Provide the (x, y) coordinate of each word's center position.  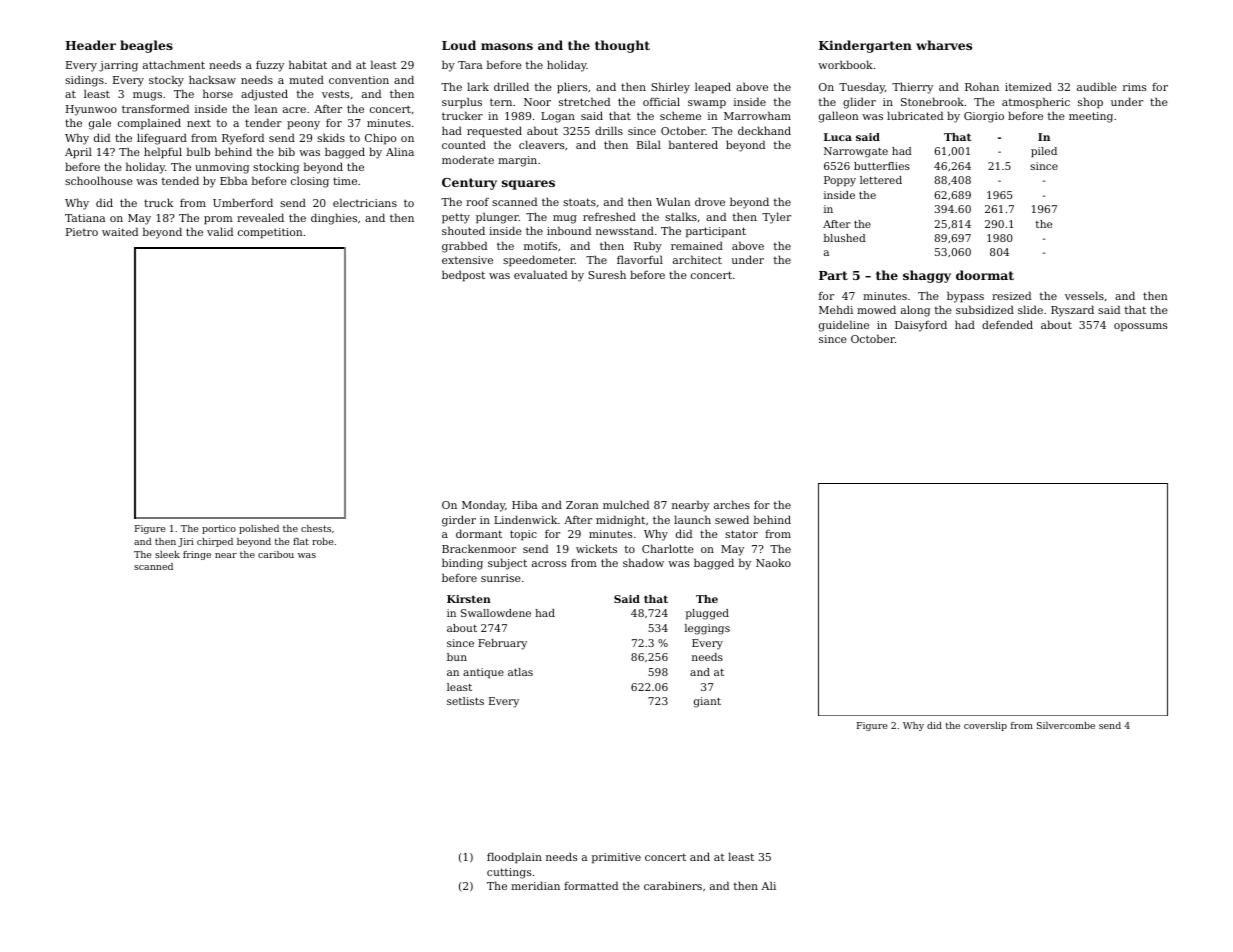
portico (219, 529)
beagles (146, 46)
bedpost (463, 276)
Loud (459, 45)
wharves (944, 45)
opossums (1140, 327)
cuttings (509, 873)
